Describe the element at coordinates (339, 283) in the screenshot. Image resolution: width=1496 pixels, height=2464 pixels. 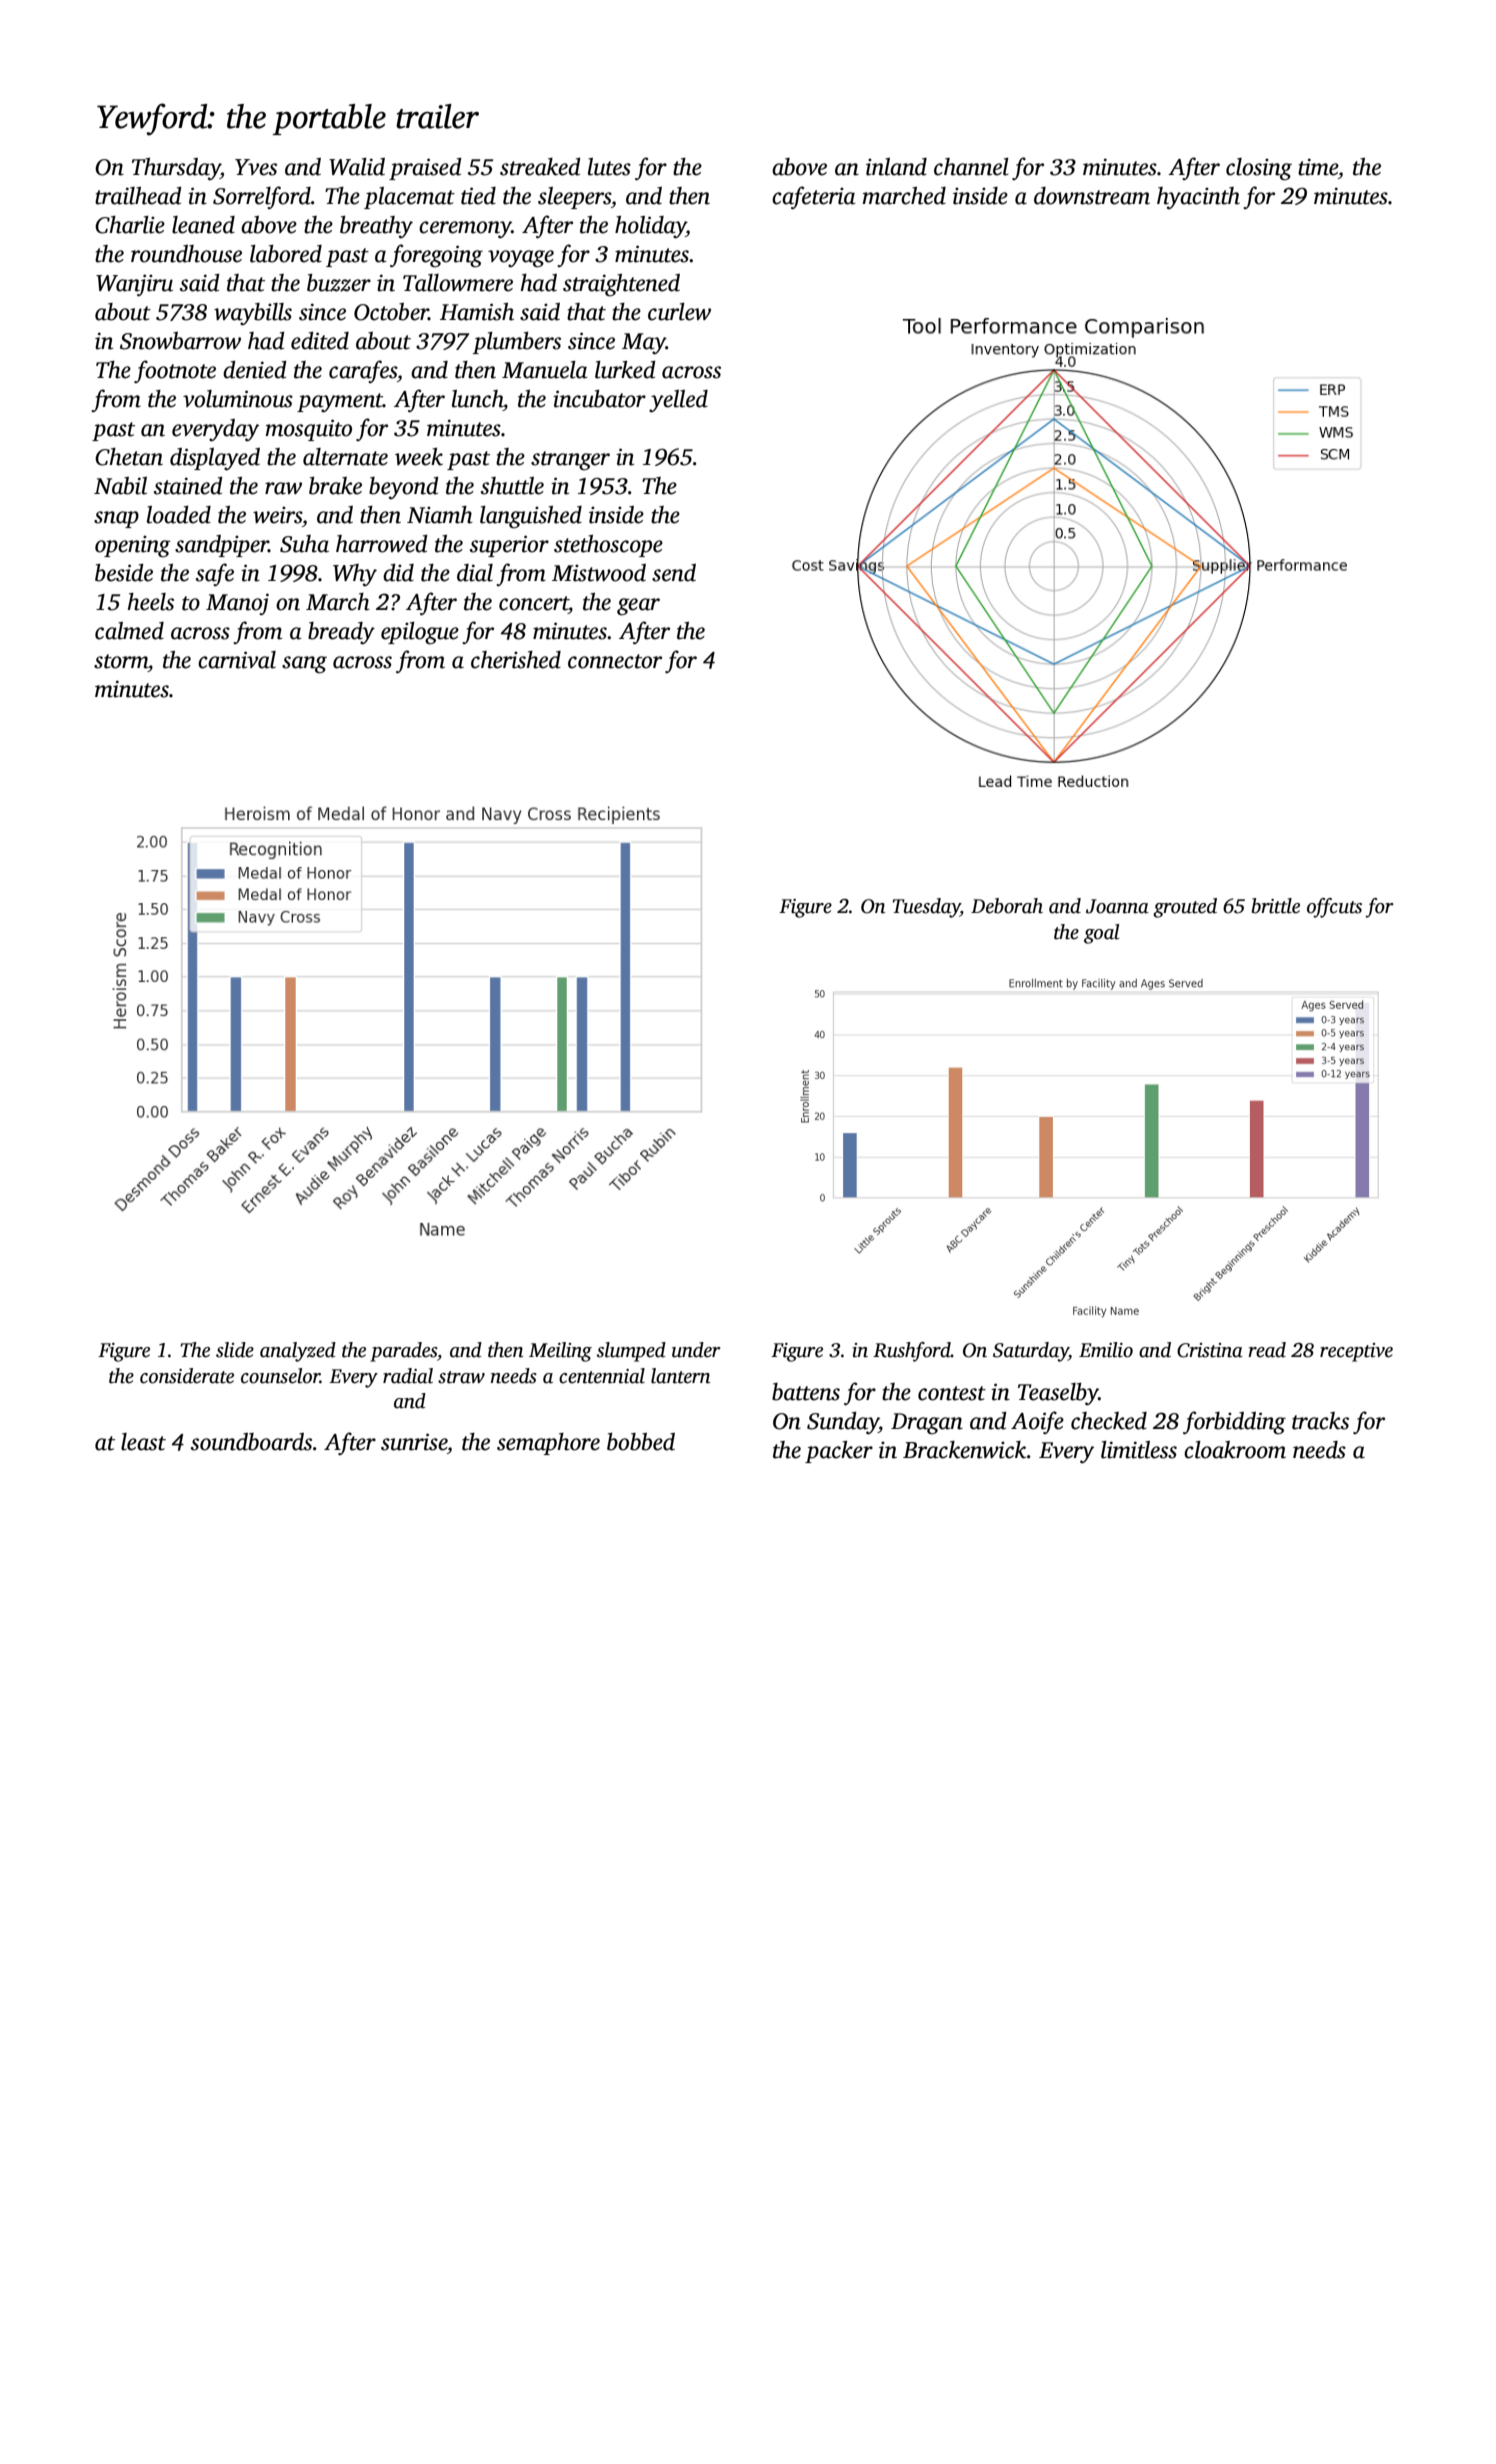
I see `buzzer` at that location.
